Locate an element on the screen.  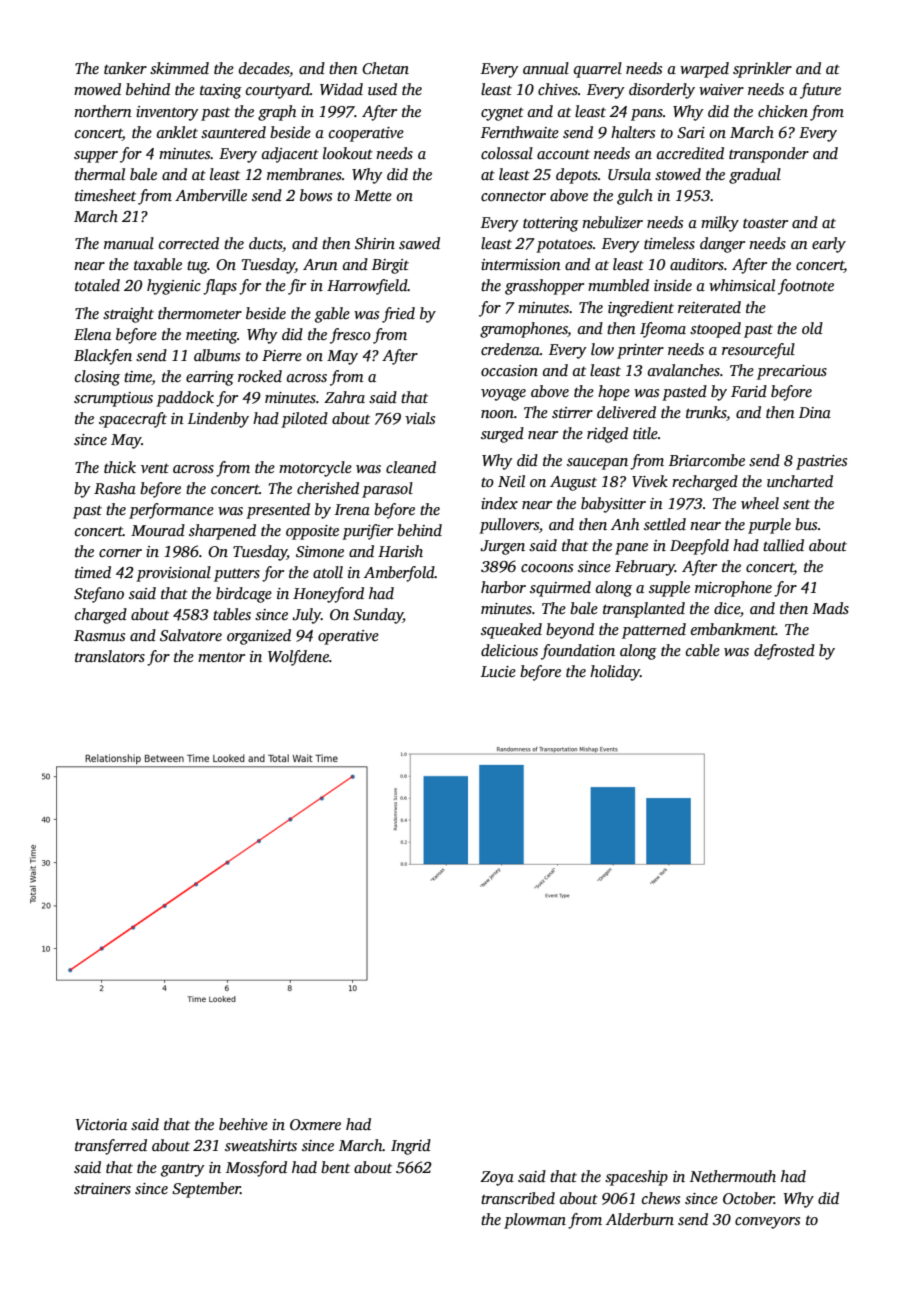
cleaned is located at coordinates (411, 467).
